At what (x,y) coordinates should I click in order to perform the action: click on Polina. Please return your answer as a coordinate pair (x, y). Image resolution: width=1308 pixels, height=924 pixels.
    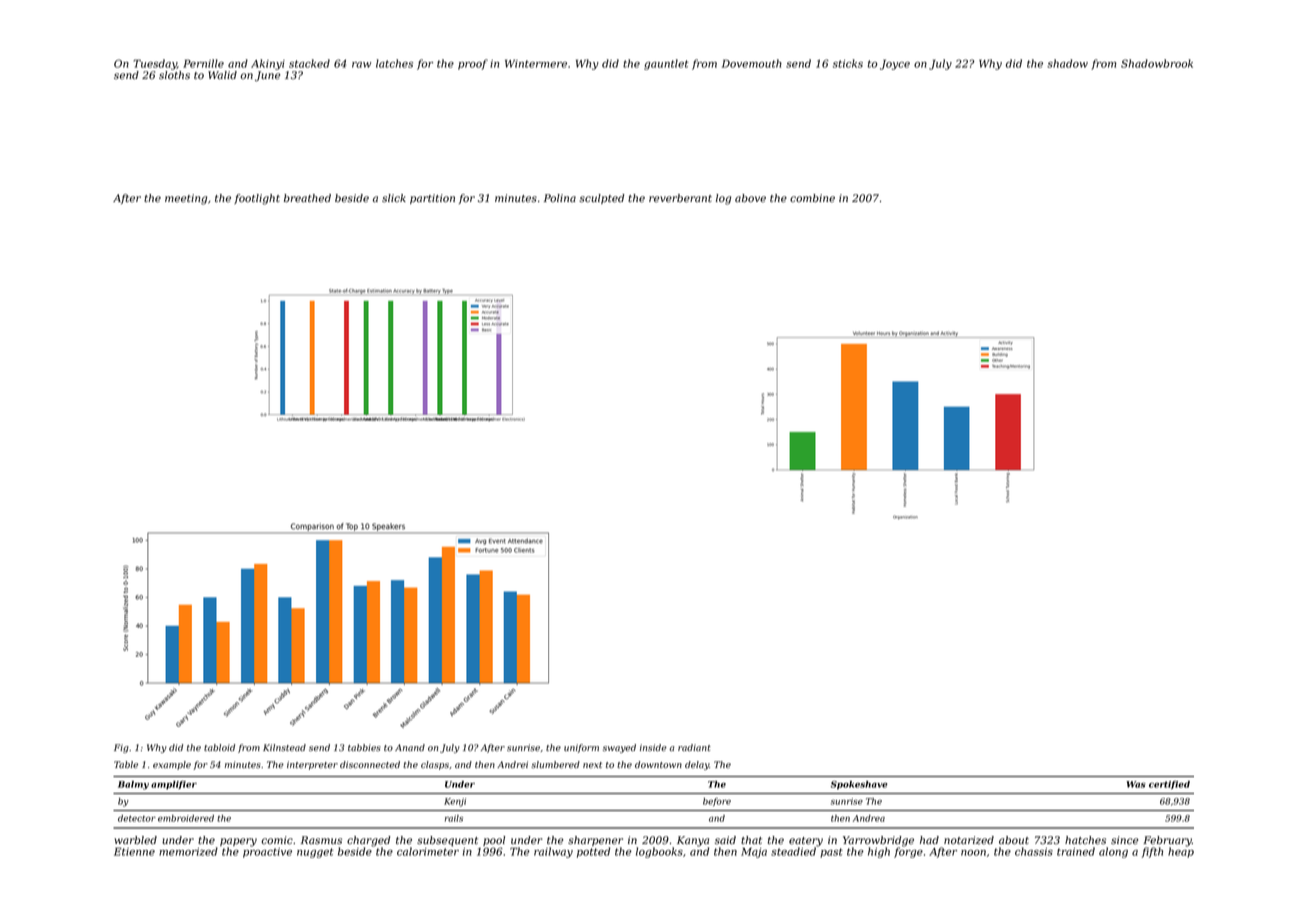
    Looking at the image, I should click on (560, 198).
